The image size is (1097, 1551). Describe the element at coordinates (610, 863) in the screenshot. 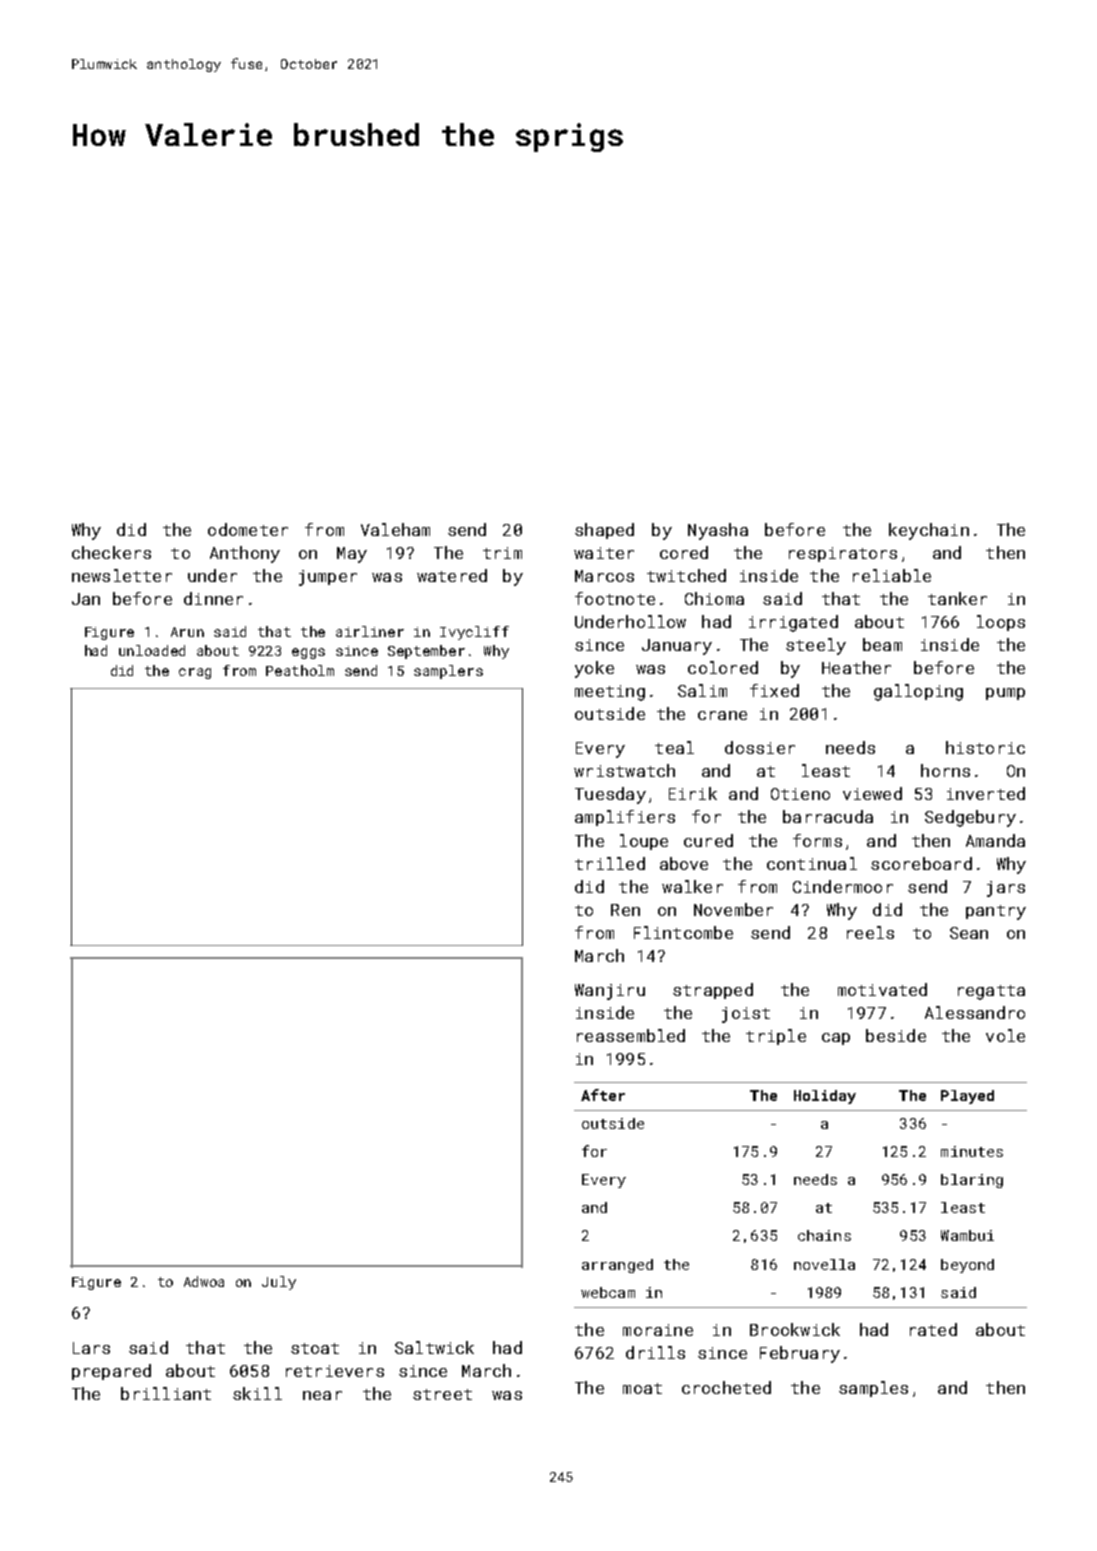

I see `trilled` at that location.
